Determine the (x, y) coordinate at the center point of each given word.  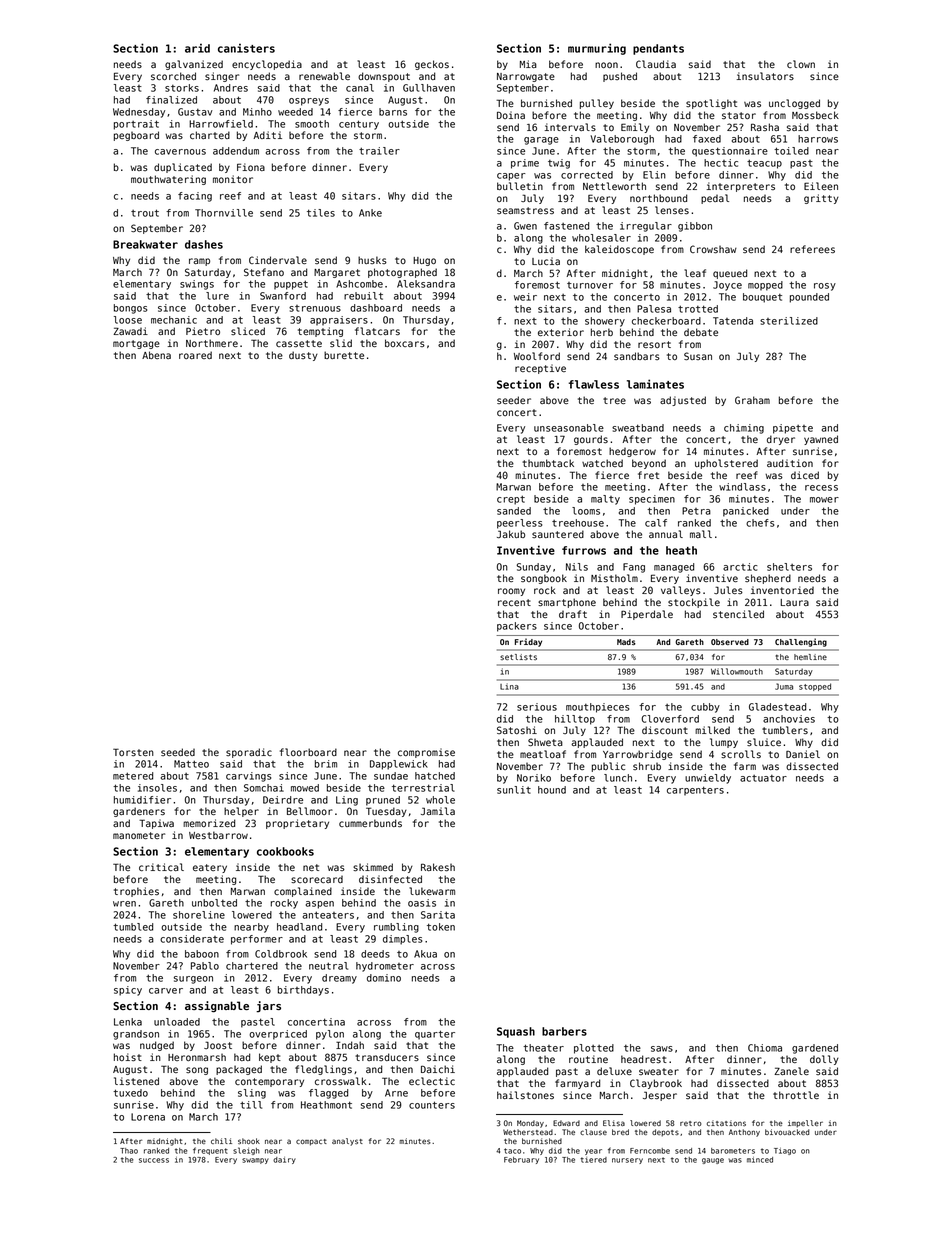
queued (730, 274)
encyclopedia (267, 65)
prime (525, 164)
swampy (255, 1161)
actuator (763, 778)
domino (384, 978)
